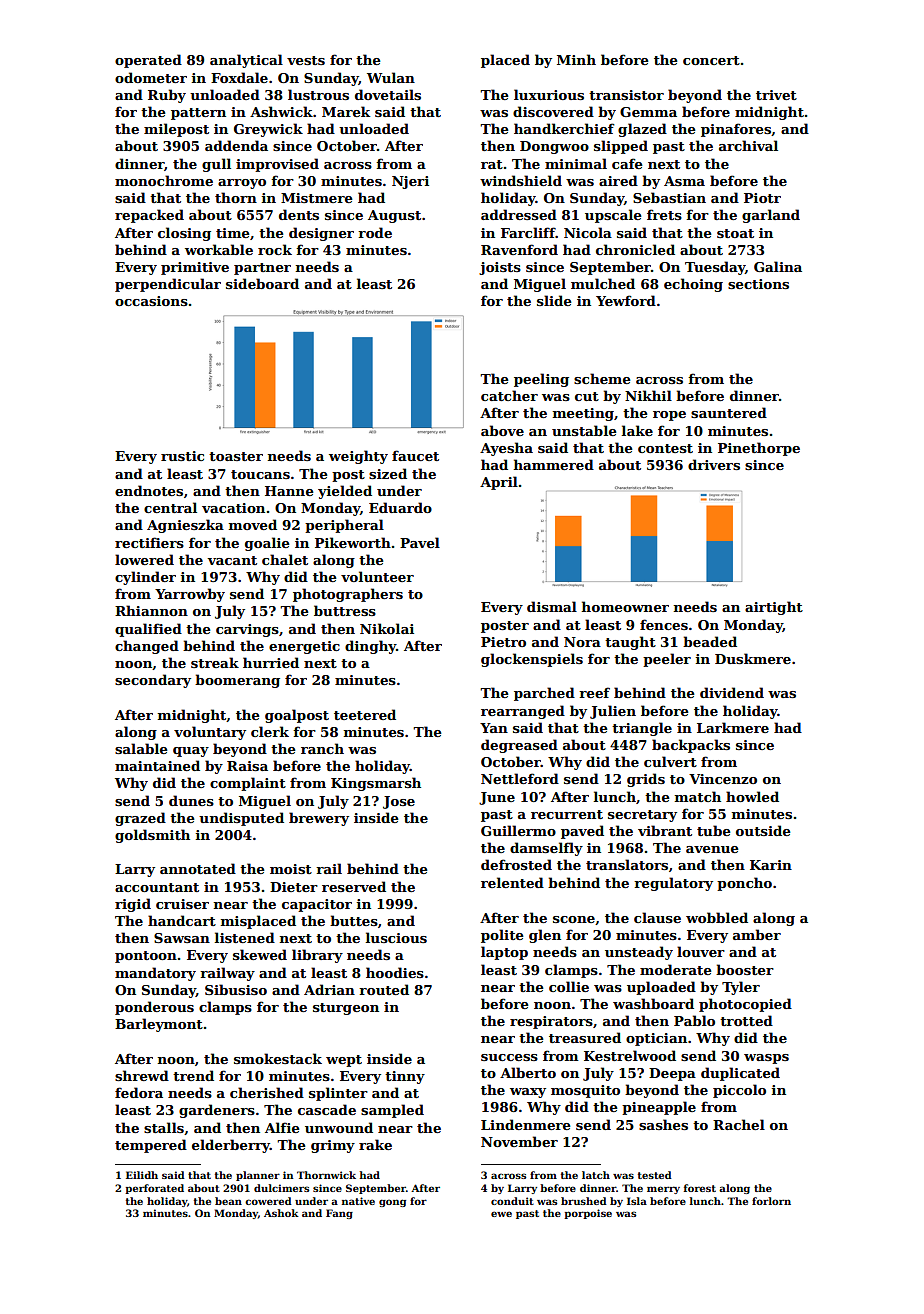 The height and width of the image is (1314, 924). Describe the element at coordinates (723, 779) in the image. I see `Vincenzo` at that location.
